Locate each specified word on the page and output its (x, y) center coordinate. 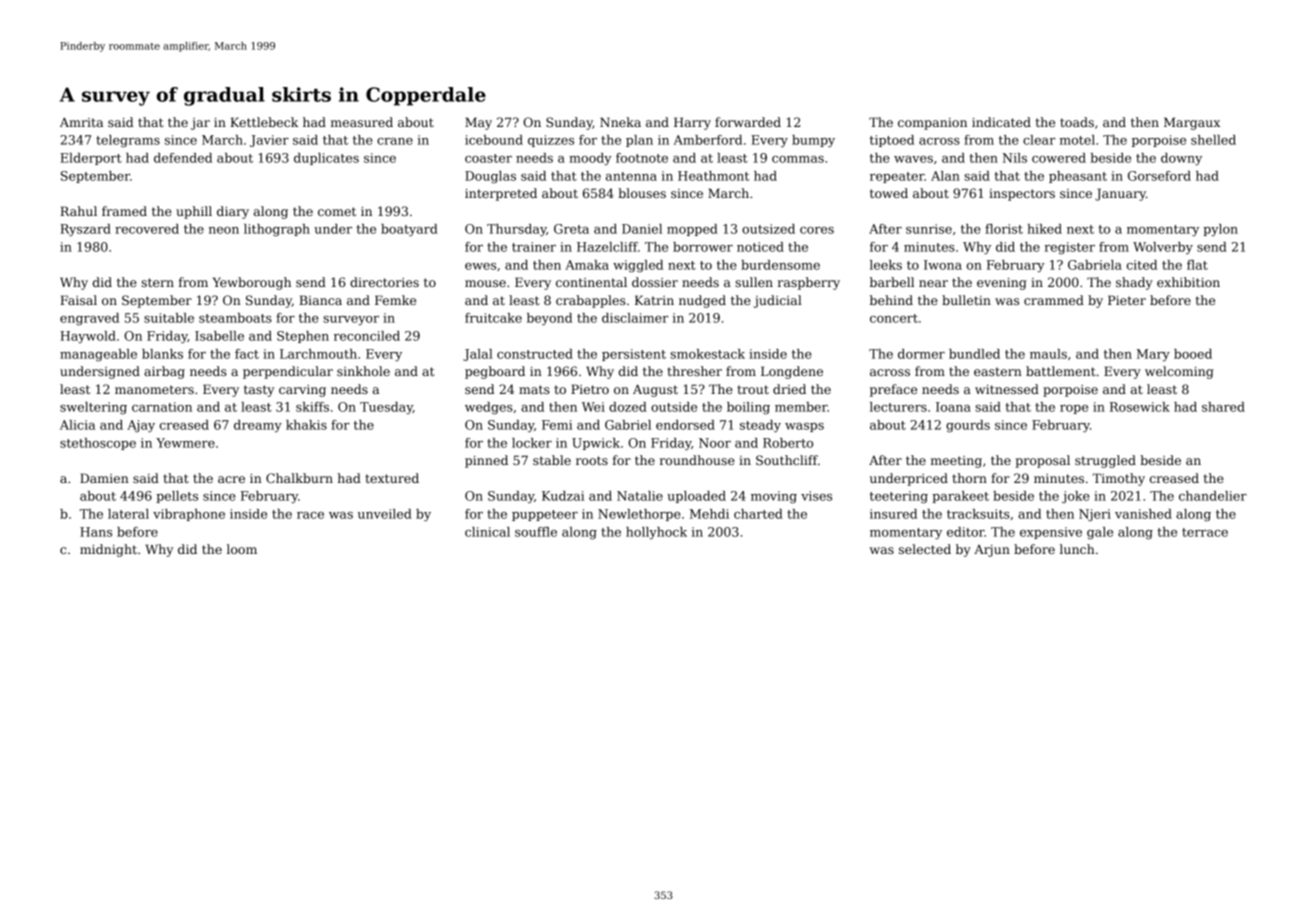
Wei (593, 407)
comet (337, 211)
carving (302, 391)
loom (242, 549)
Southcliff (787, 460)
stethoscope (98, 444)
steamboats (235, 318)
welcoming (1179, 372)
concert (894, 318)
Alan (945, 176)
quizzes (551, 141)
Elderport (91, 159)
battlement (1061, 371)
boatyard (409, 230)
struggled (1105, 461)
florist (1004, 229)
